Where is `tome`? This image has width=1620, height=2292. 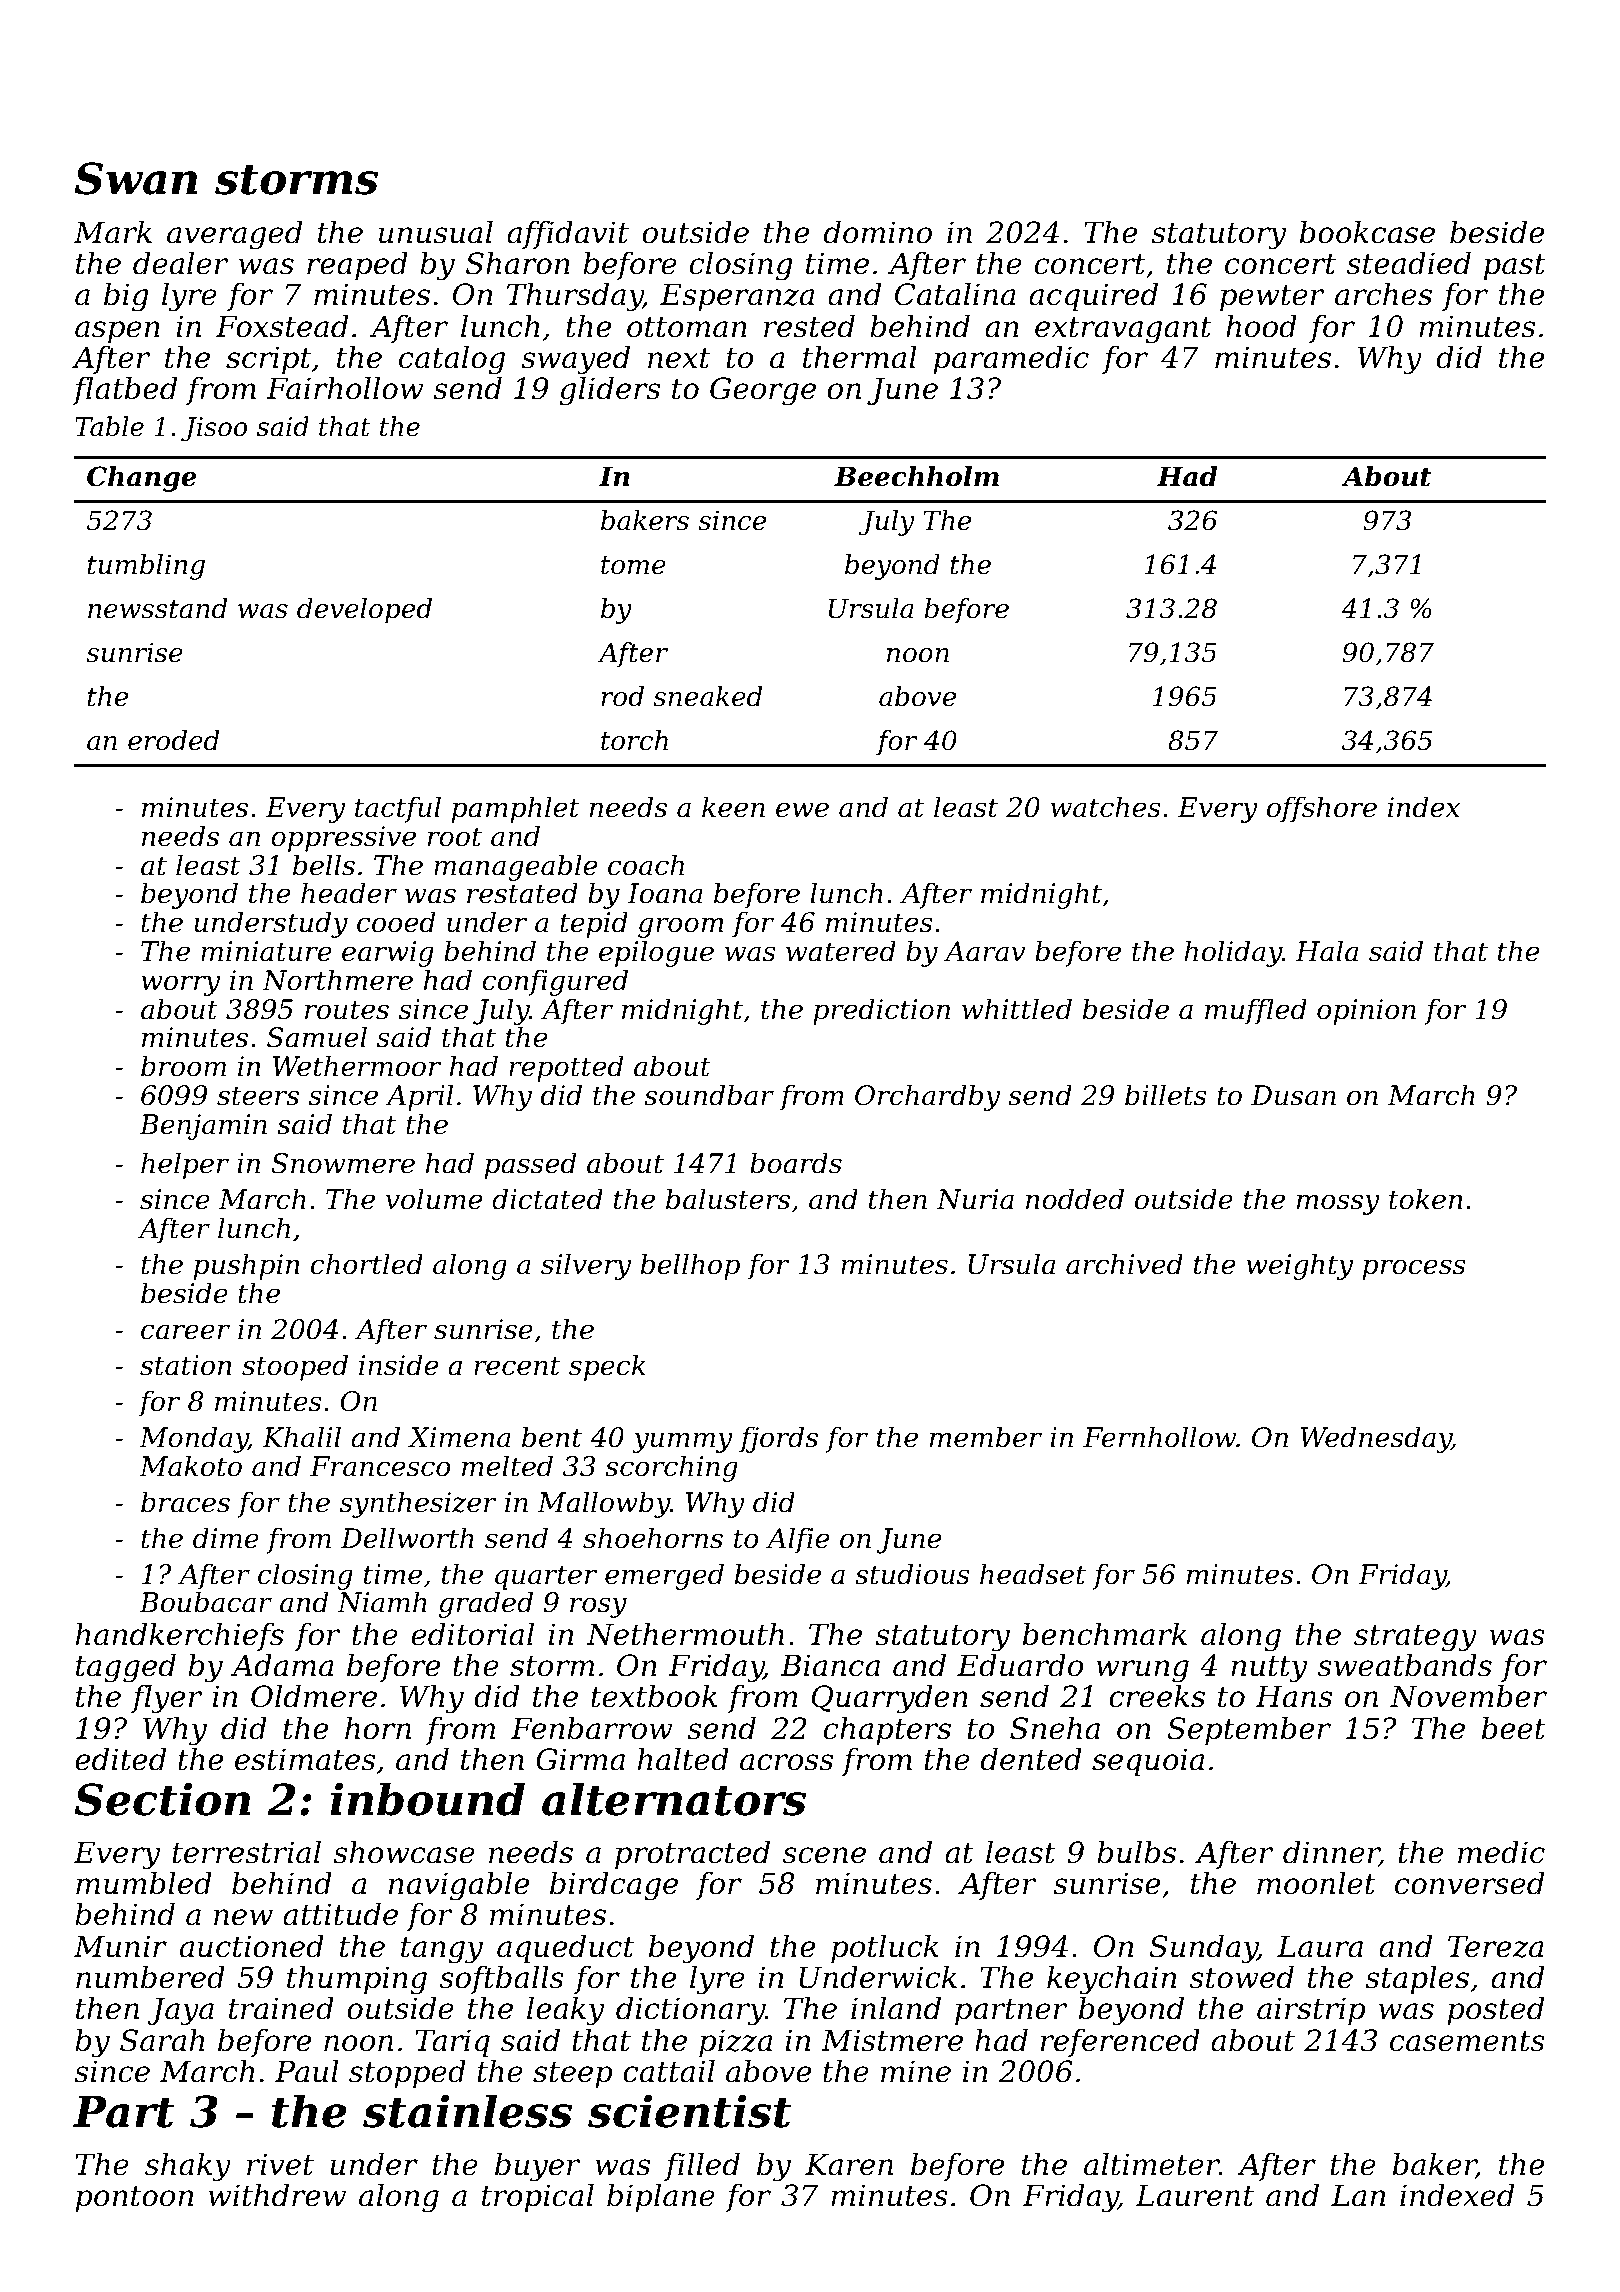 tome is located at coordinates (633, 565).
